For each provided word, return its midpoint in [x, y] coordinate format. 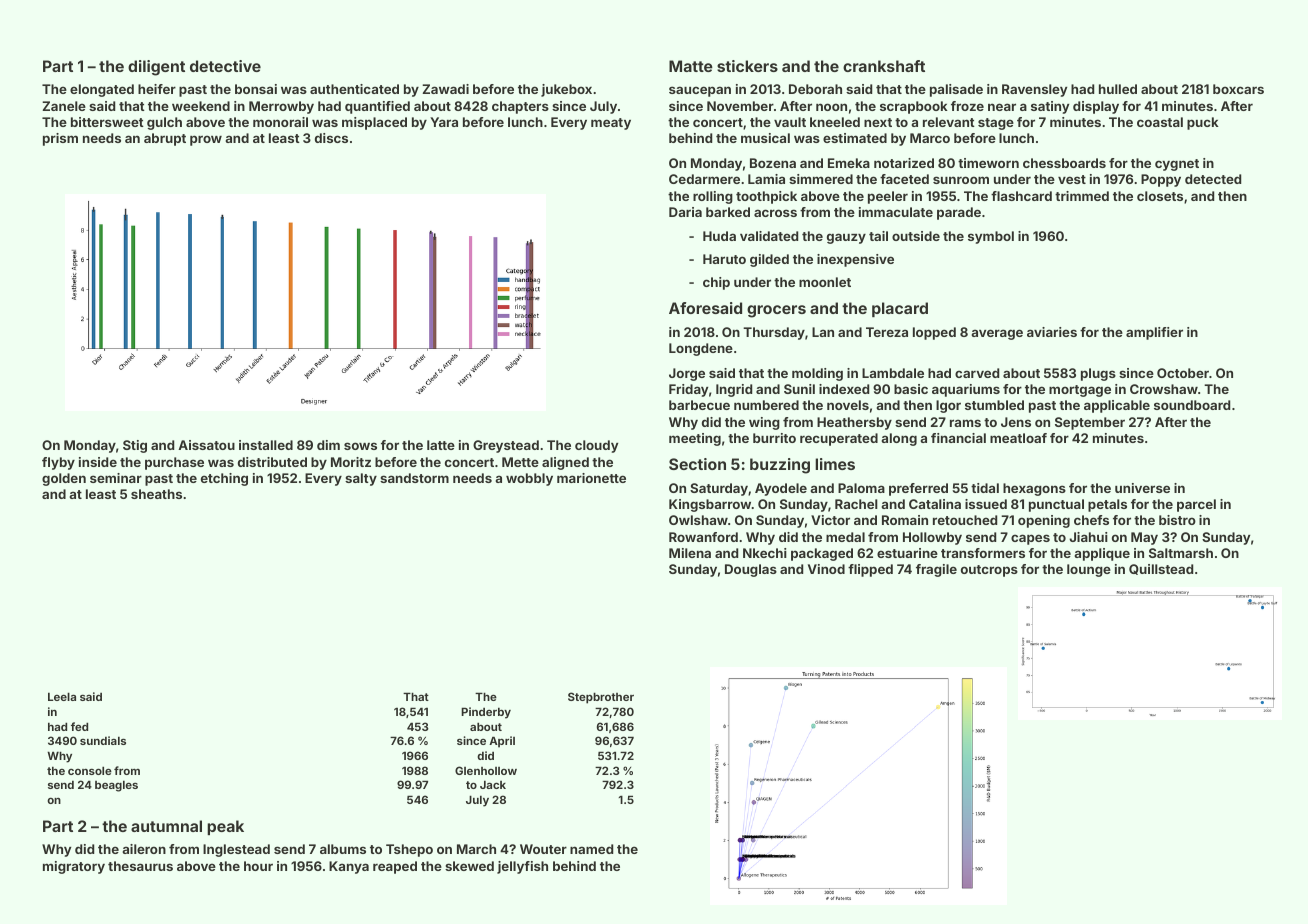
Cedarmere [704, 179]
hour [258, 866]
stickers [747, 66]
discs [331, 138]
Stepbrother [601, 698]
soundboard [1192, 405]
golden [64, 479]
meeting [695, 439]
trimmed [1082, 196]
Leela [62, 696]
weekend [201, 106]
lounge [1089, 570]
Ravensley [1034, 90]
